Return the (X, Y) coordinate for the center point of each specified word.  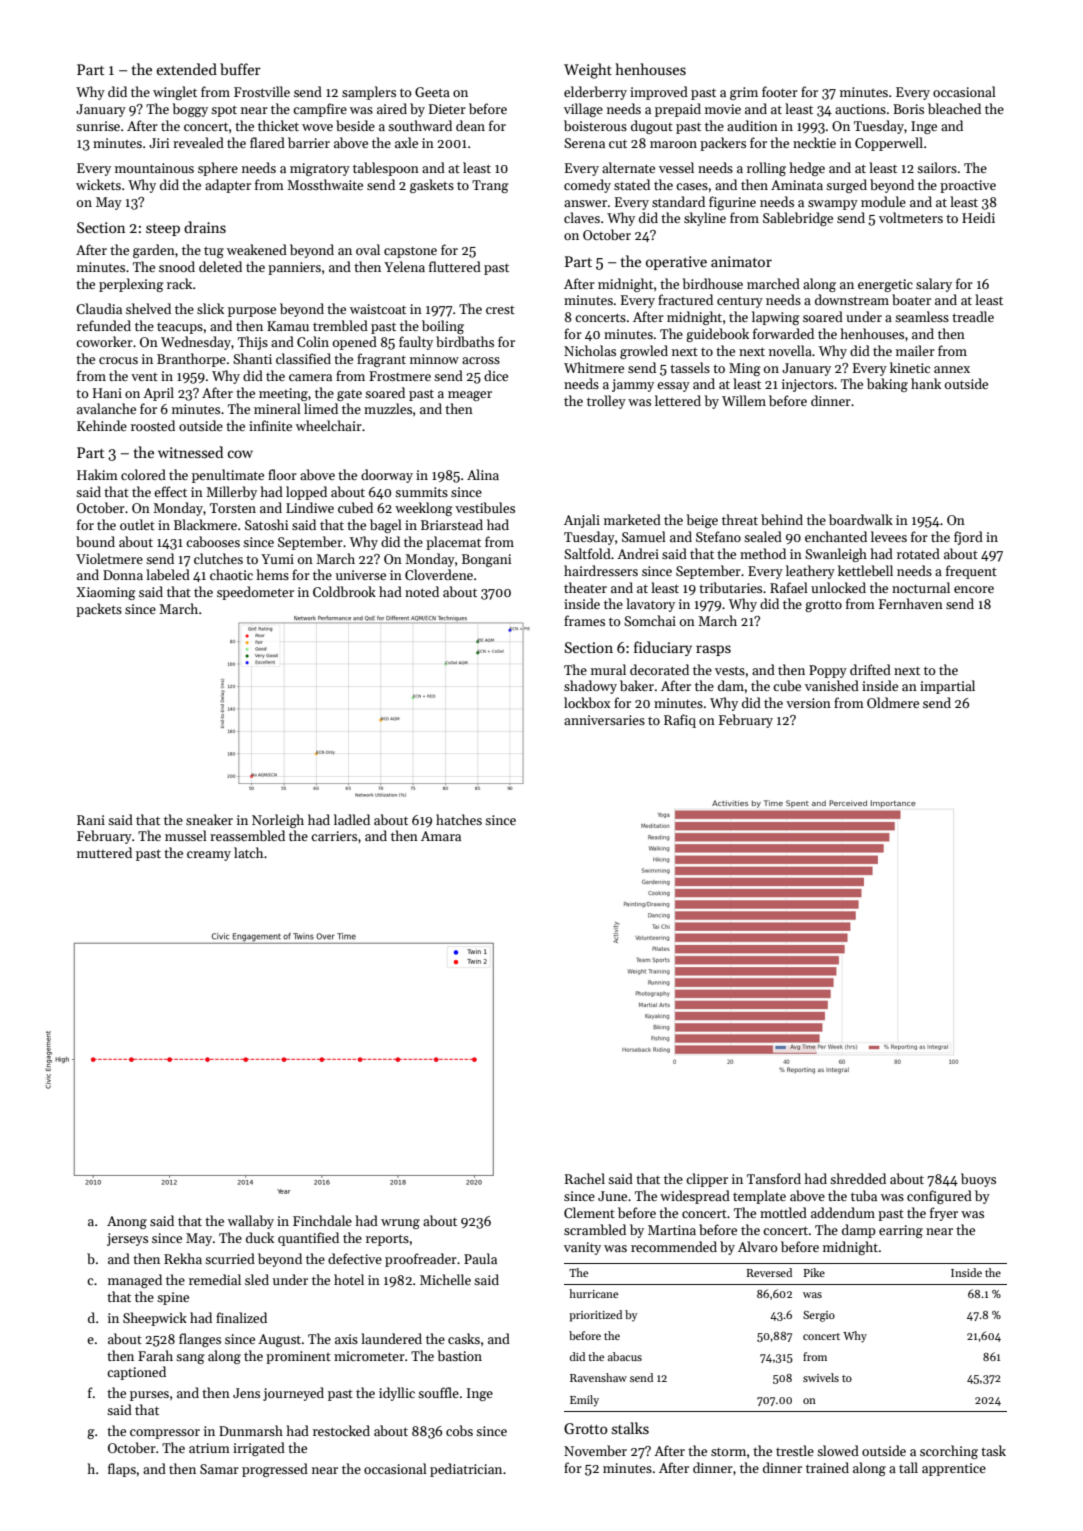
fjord (968, 538)
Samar (219, 1469)
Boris (908, 109)
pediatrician (466, 1470)
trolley (606, 402)
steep (163, 230)
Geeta (432, 92)
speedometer (255, 593)
